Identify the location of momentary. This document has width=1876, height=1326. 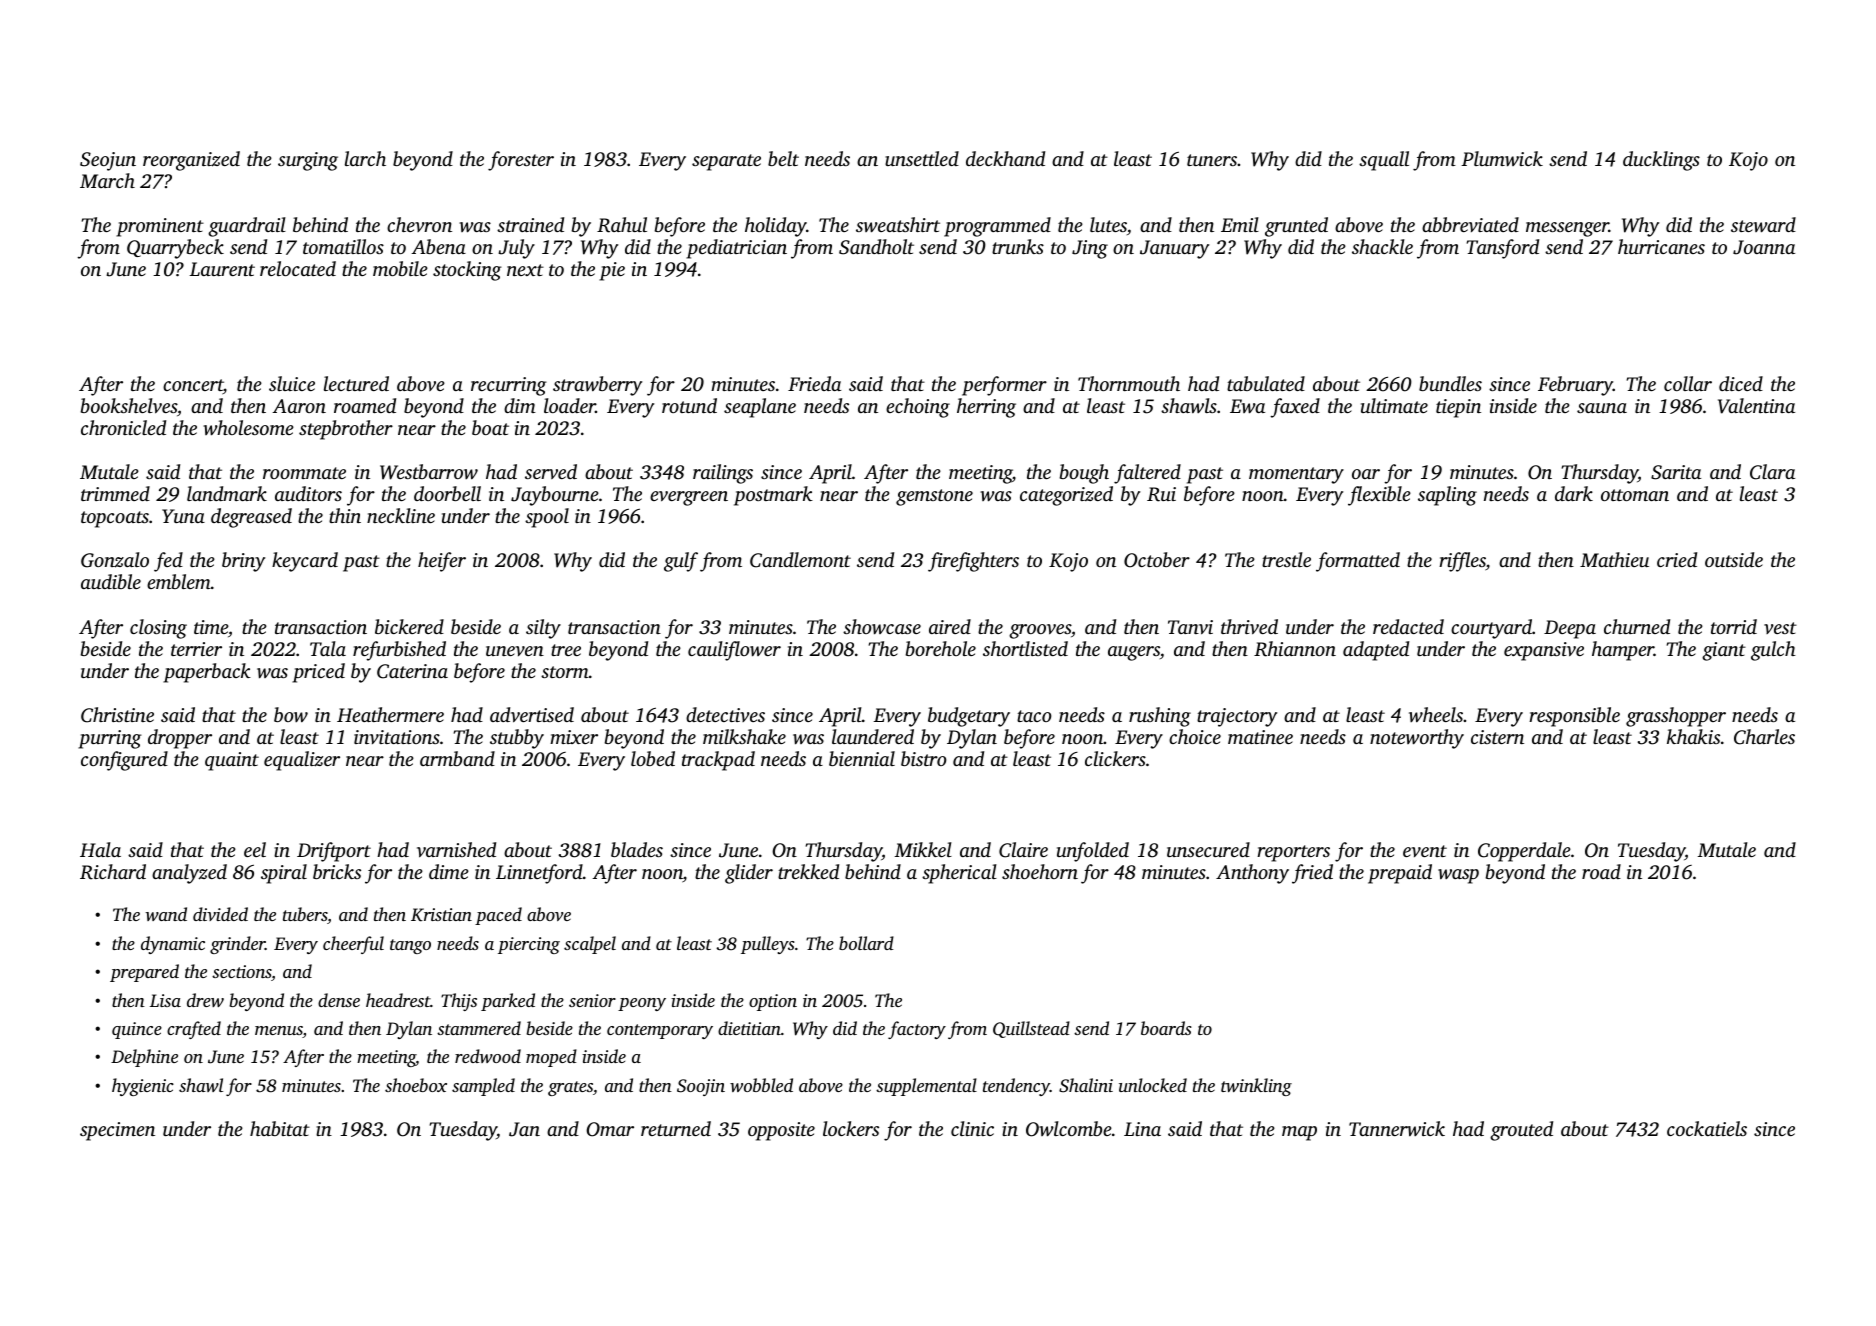
(1296, 475).
